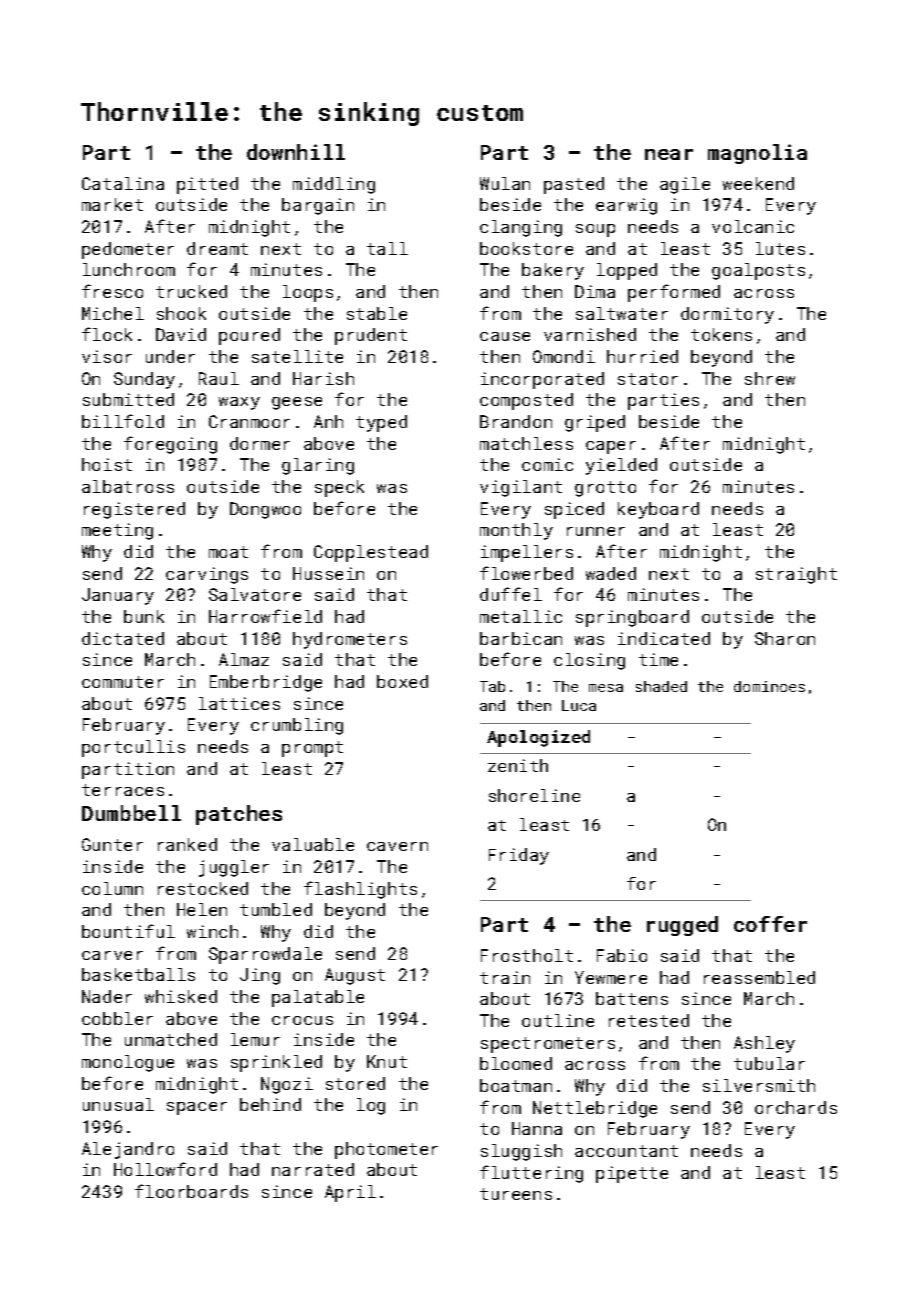  I want to click on agile, so click(685, 185).
